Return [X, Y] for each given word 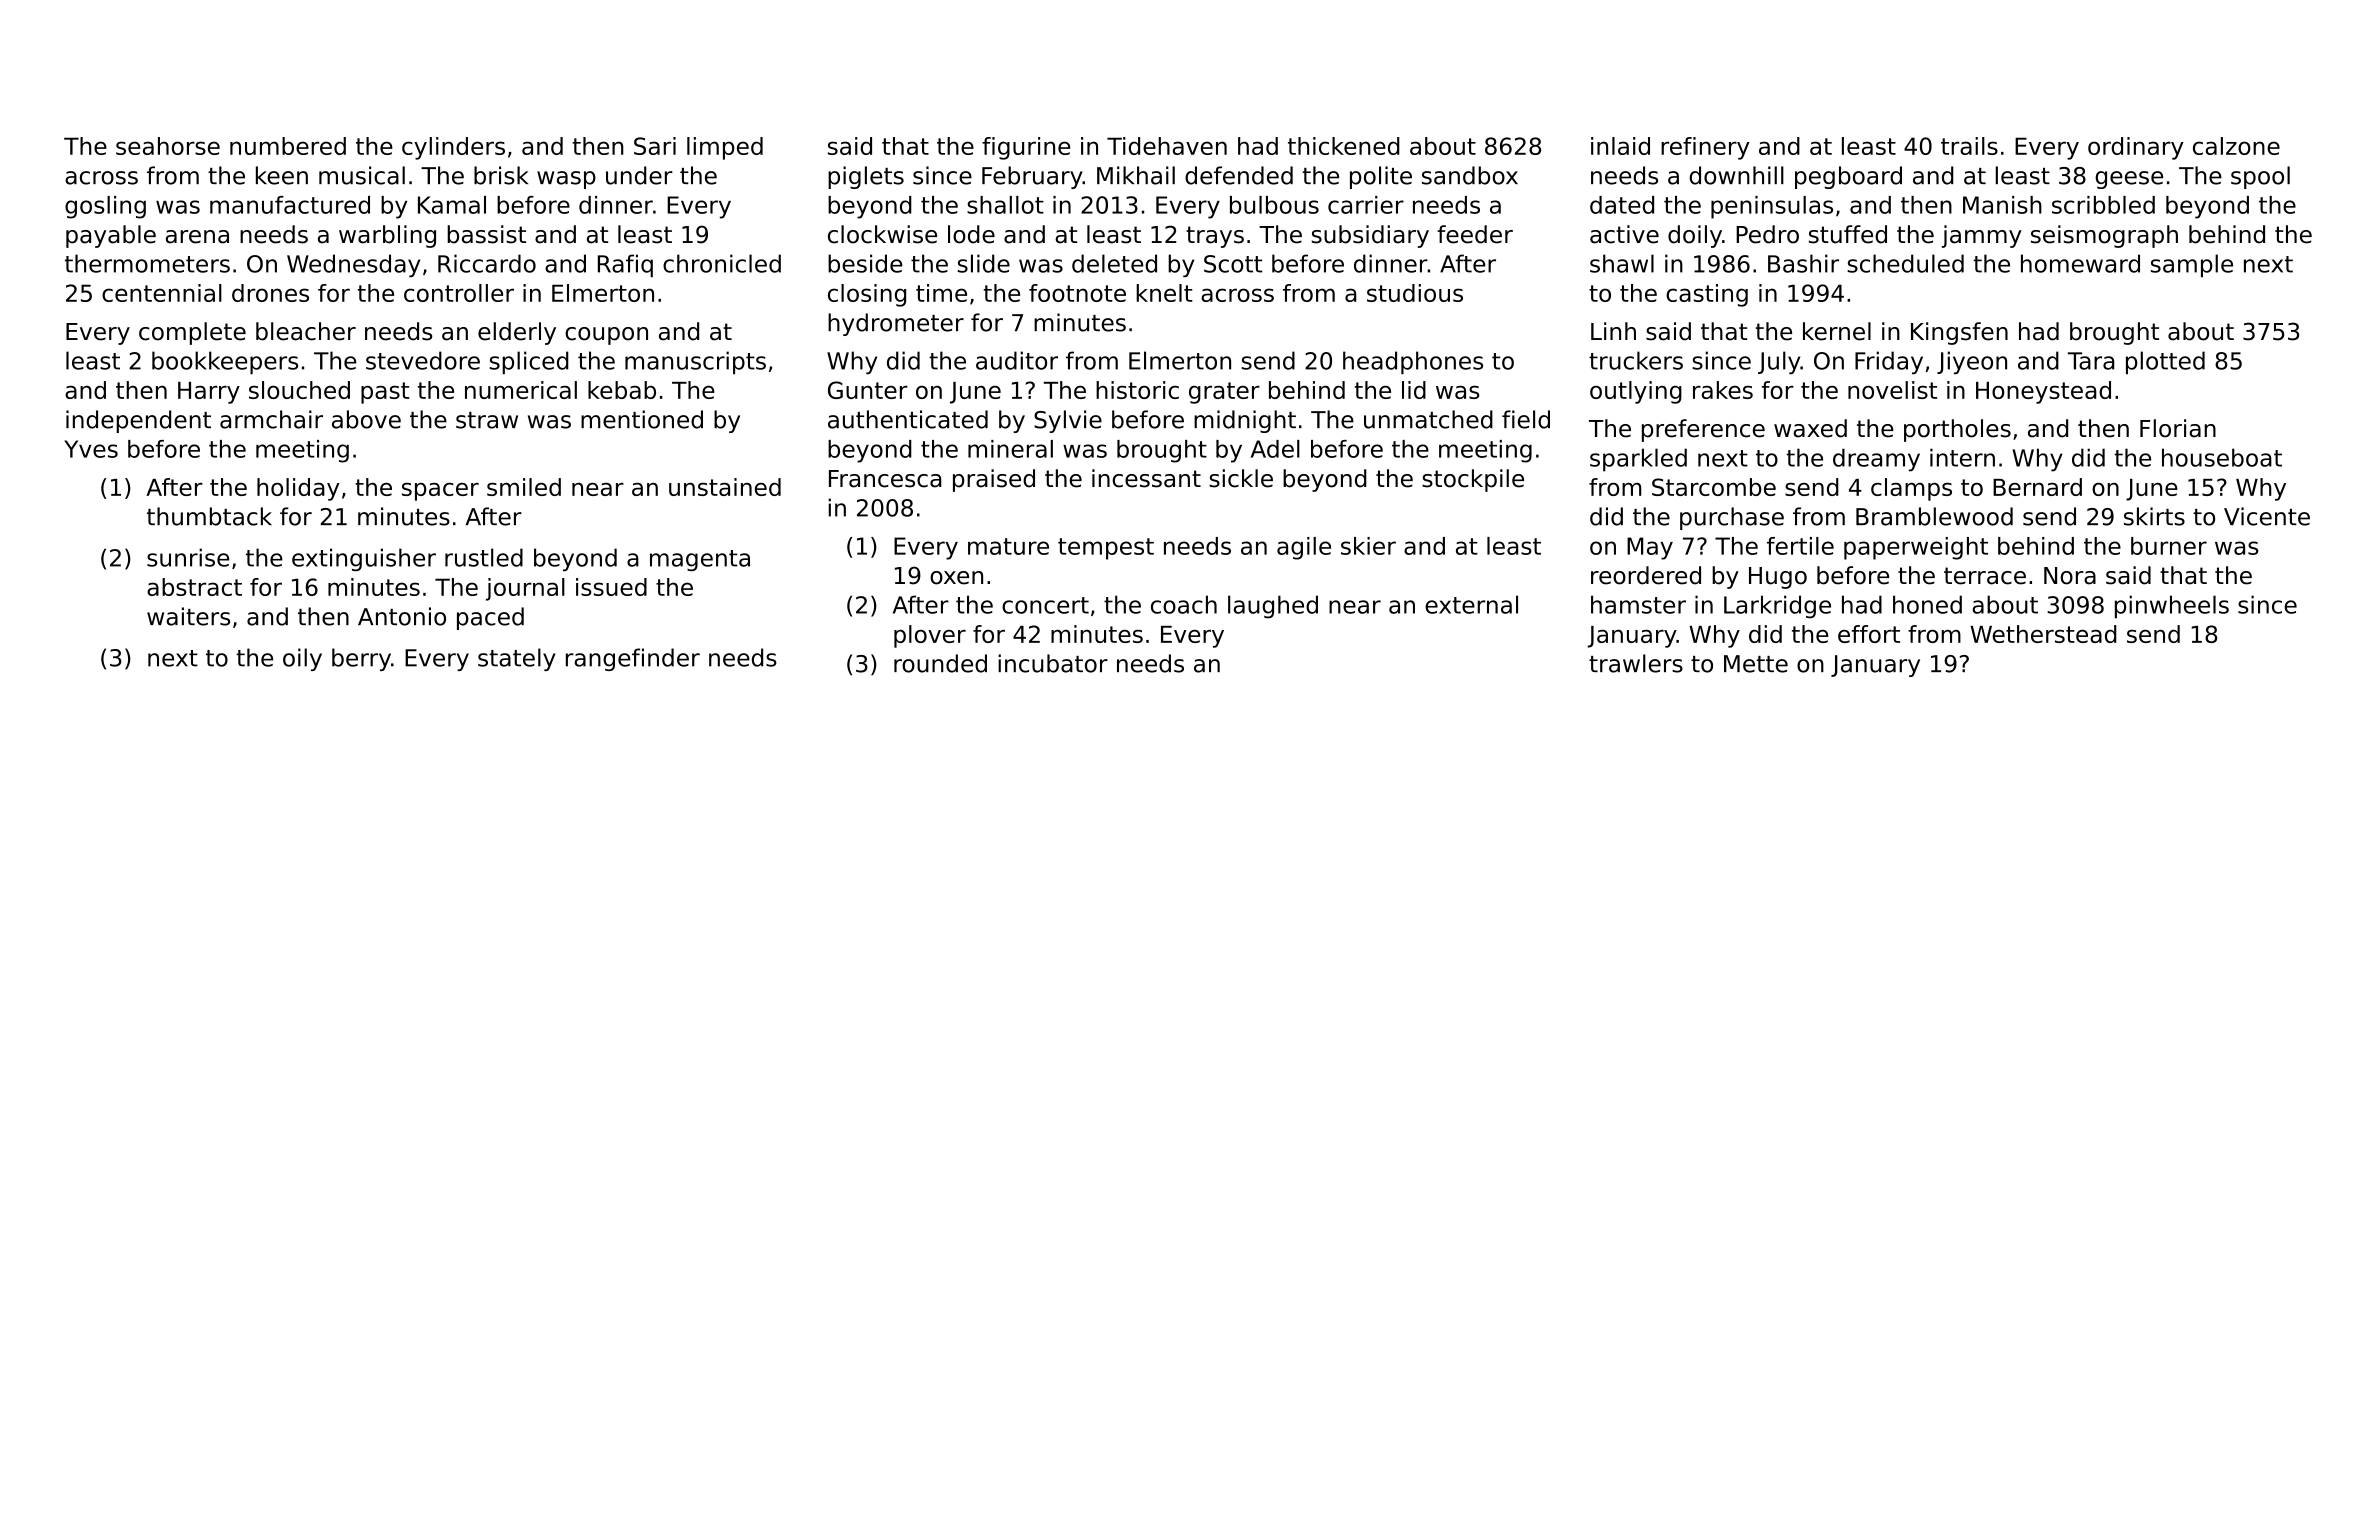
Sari [655, 146]
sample [2192, 265]
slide [984, 263]
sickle [1241, 478]
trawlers [1636, 663]
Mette [1756, 664]
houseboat [2222, 457]
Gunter [868, 390]
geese [2129, 180]
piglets [866, 177]
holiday [298, 489]
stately [516, 659]
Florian [2178, 428]
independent [138, 421]
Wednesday [353, 265]
